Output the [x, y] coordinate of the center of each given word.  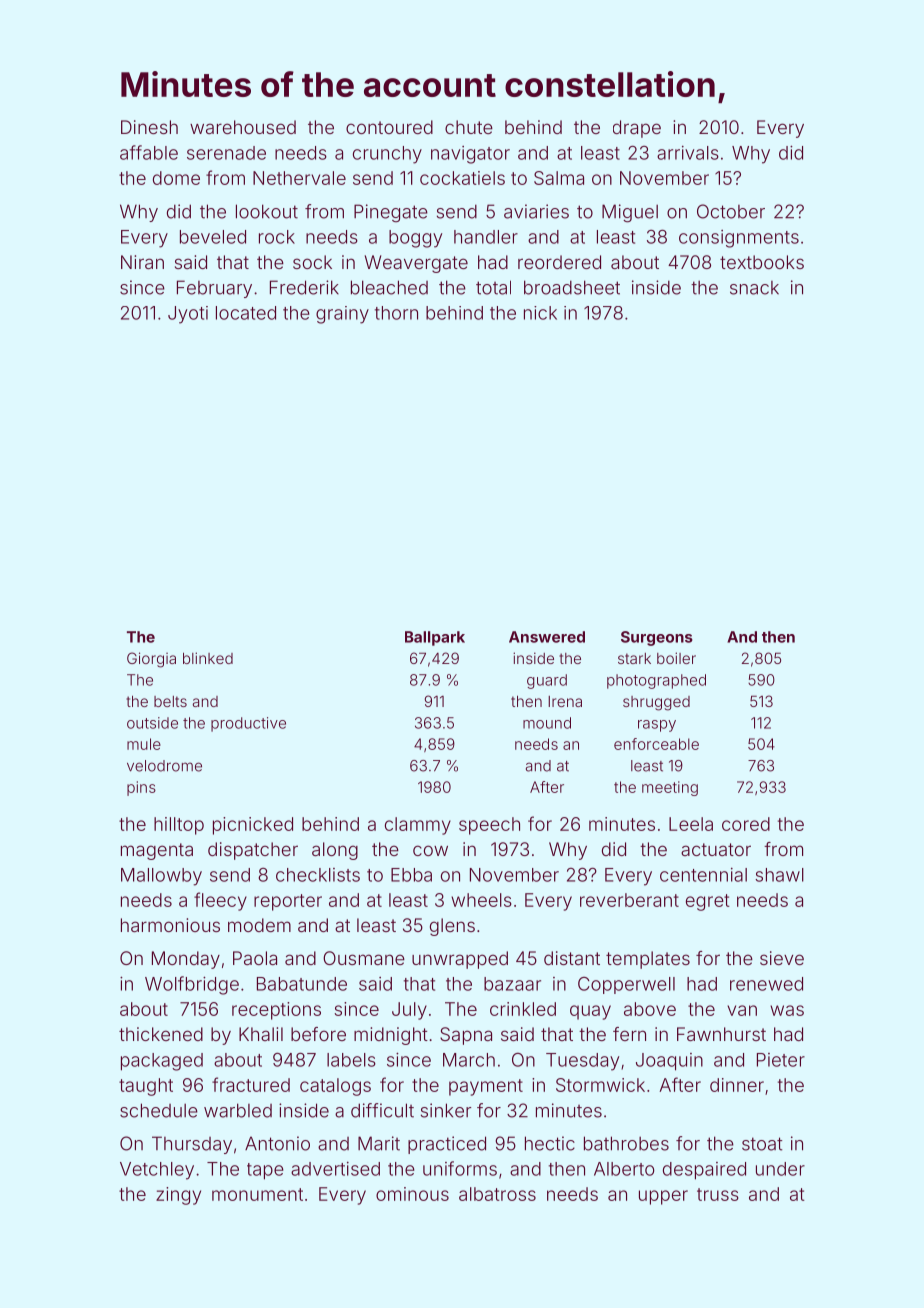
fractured [251, 1084]
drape [637, 129]
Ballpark [435, 638]
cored [746, 824]
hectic [550, 1143]
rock [277, 237]
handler [486, 237]
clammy [418, 826]
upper [663, 1197]
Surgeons [657, 638]
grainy [342, 315]
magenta [157, 851]
